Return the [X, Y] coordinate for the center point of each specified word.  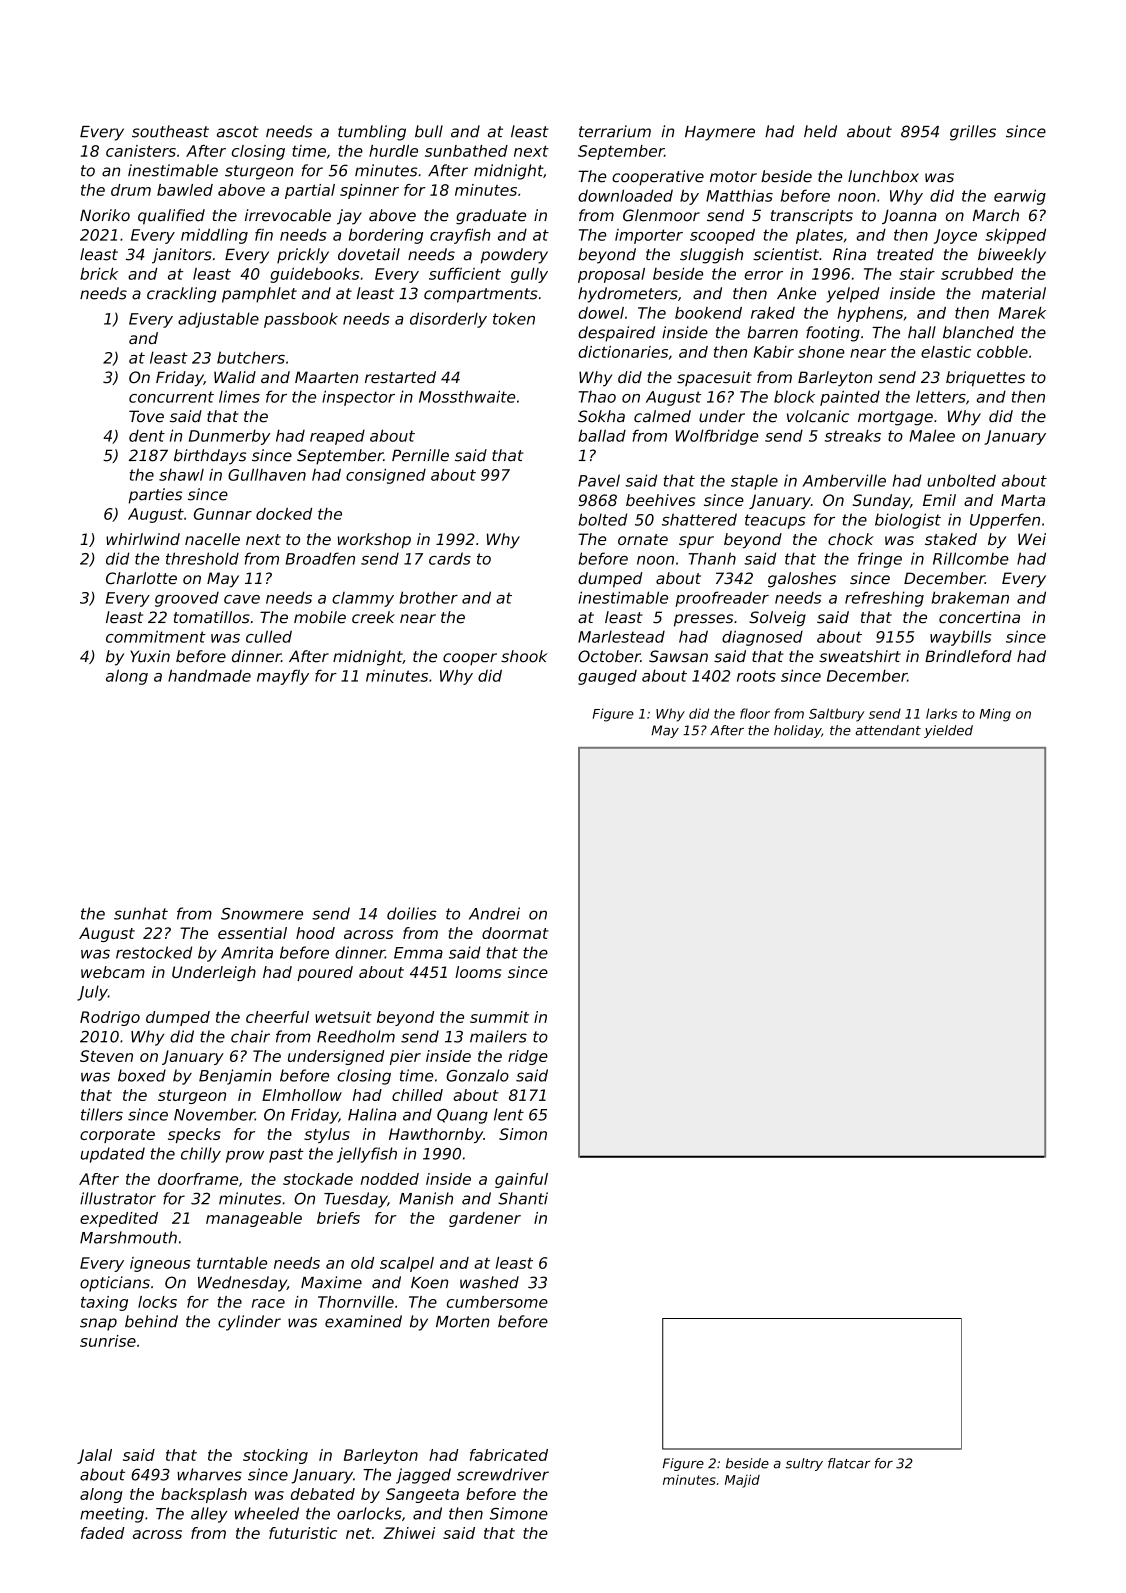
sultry [804, 1464]
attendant [888, 730]
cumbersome [497, 1302]
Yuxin [150, 656]
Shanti [523, 1198]
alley [209, 1515]
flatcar [849, 1463]
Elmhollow [302, 1095]
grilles [973, 133]
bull [429, 131]
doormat [515, 933]
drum [131, 190]
